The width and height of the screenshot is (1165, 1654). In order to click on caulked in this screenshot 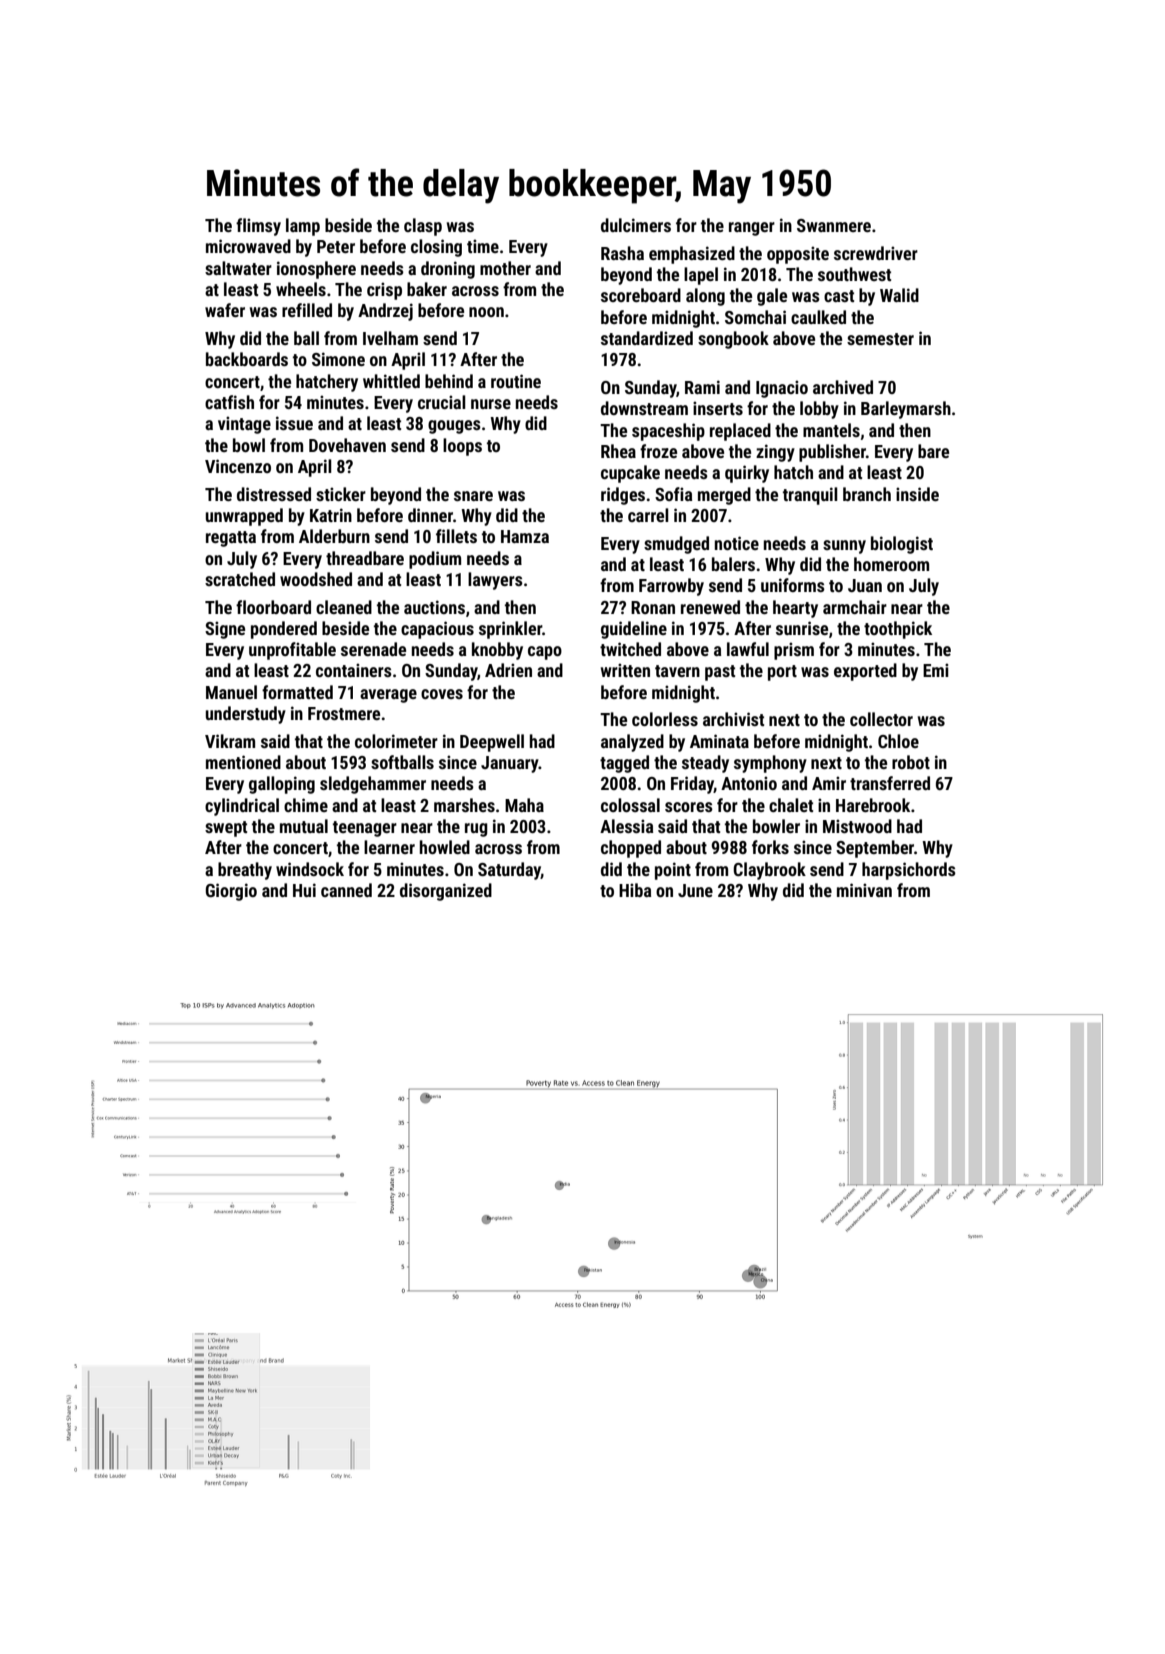, I will do `click(818, 317)`.
